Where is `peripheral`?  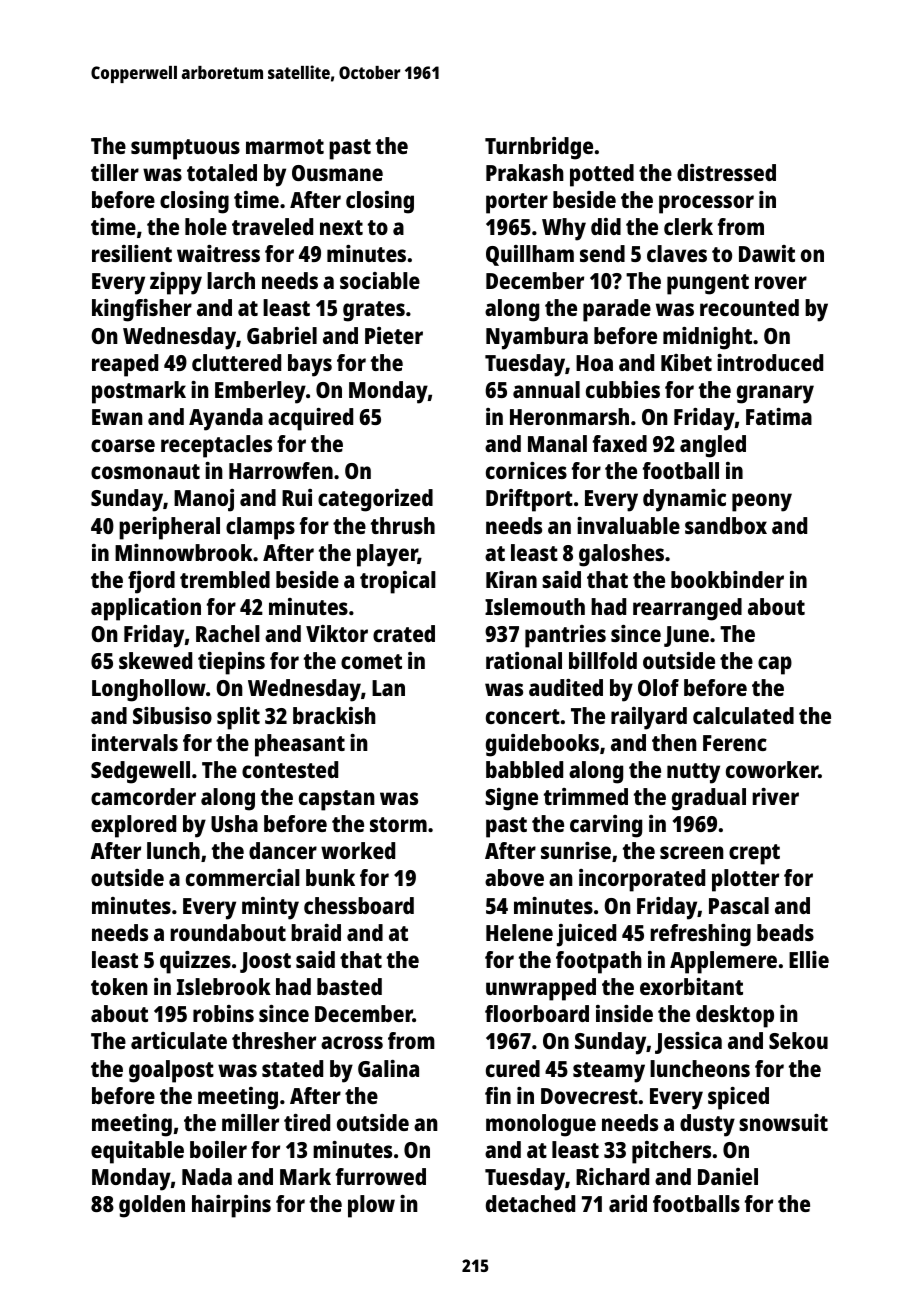 peripheral is located at coordinates (169, 528).
